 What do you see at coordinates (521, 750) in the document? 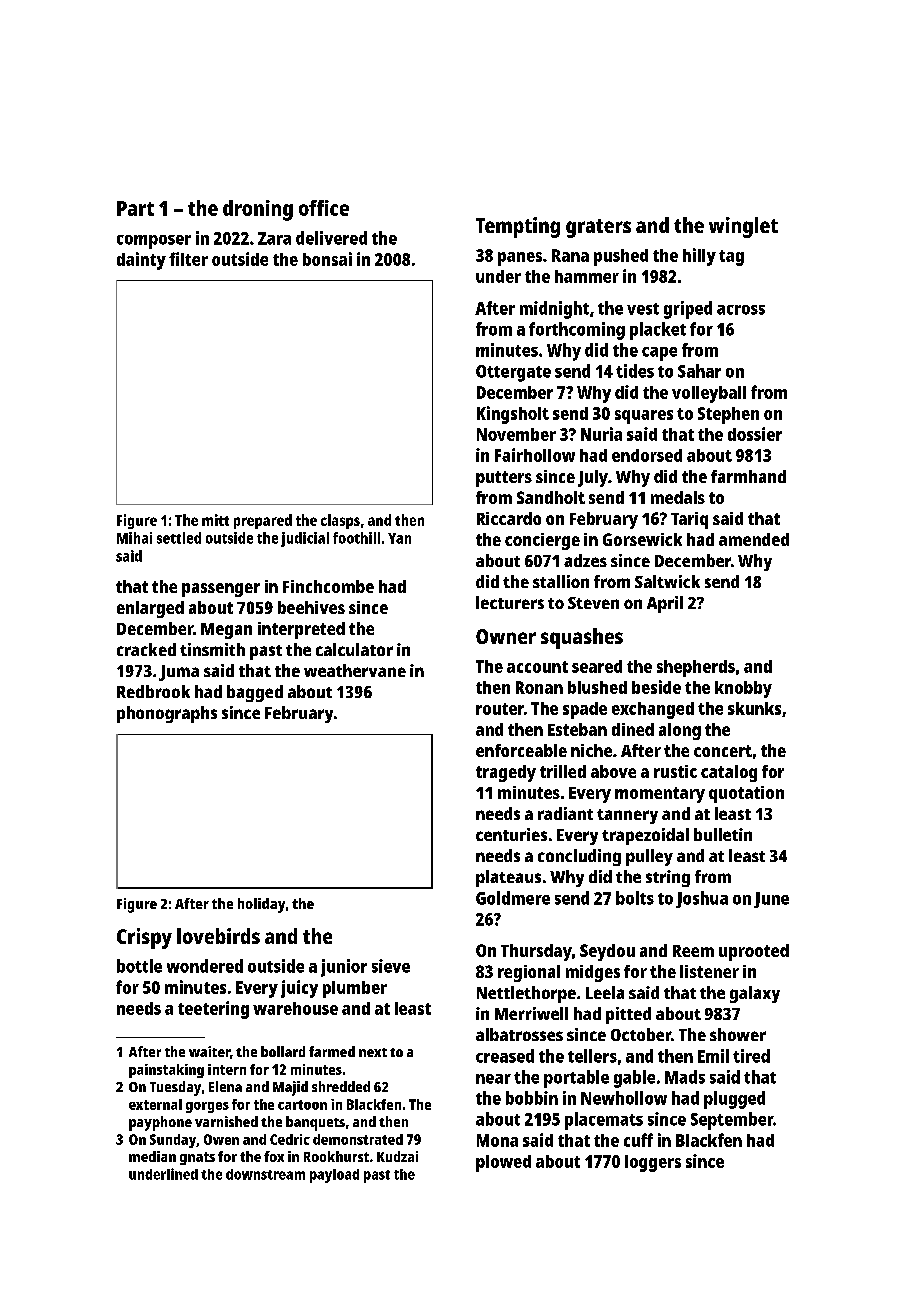
I see `enforceable` at bounding box center [521, 750].
